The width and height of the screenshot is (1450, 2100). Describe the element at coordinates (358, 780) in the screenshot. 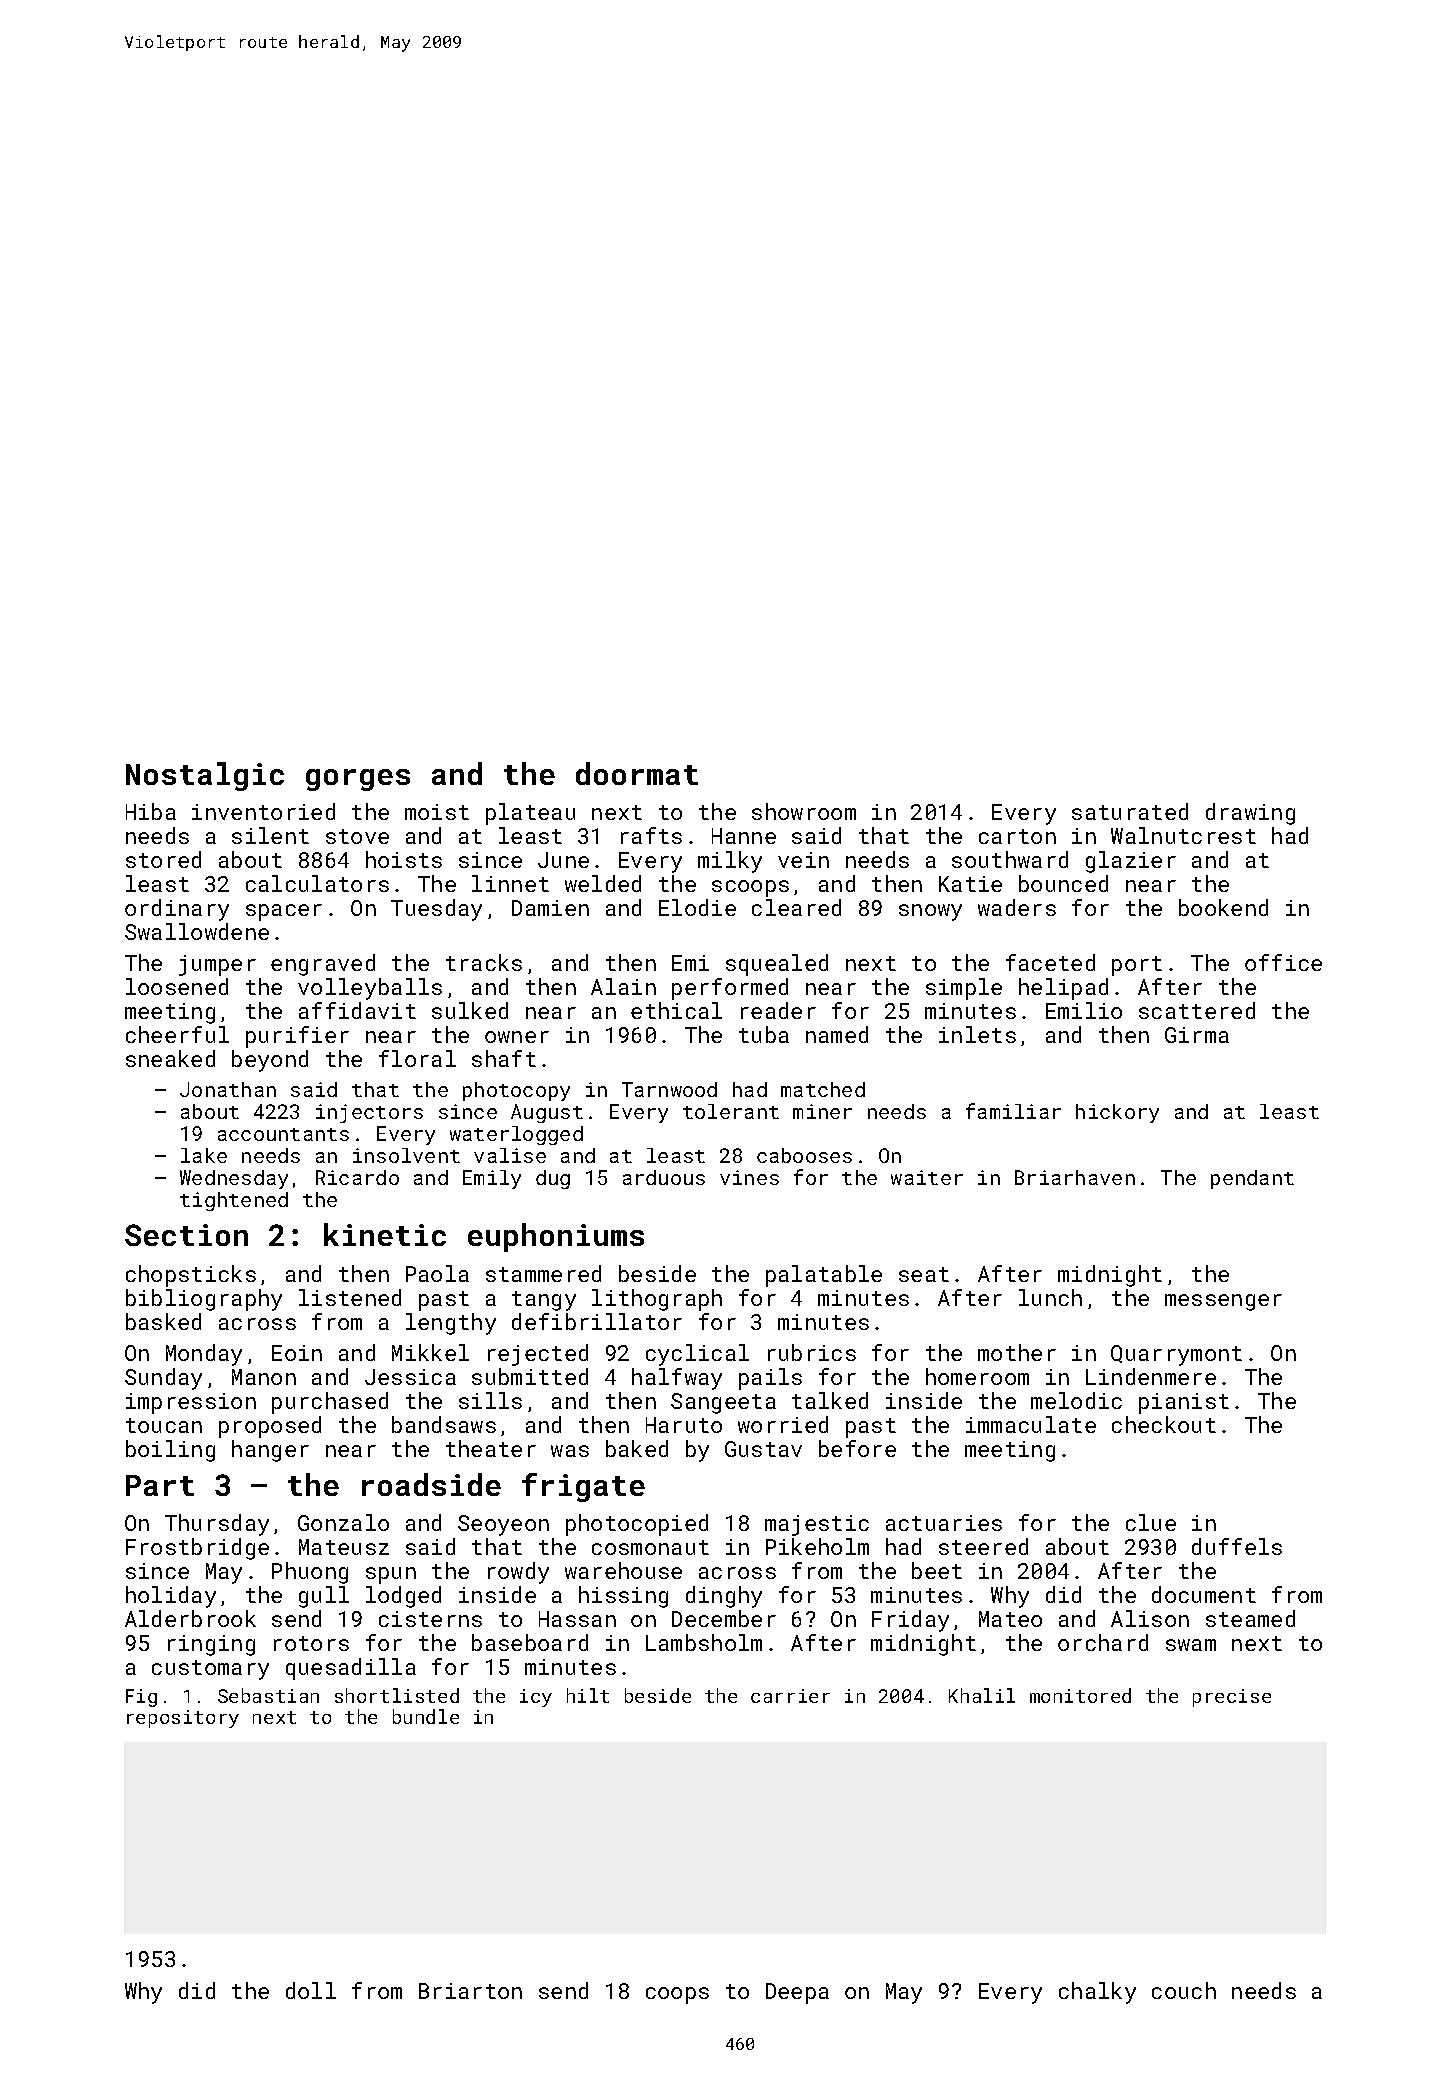

I see `gorges` at that location.
